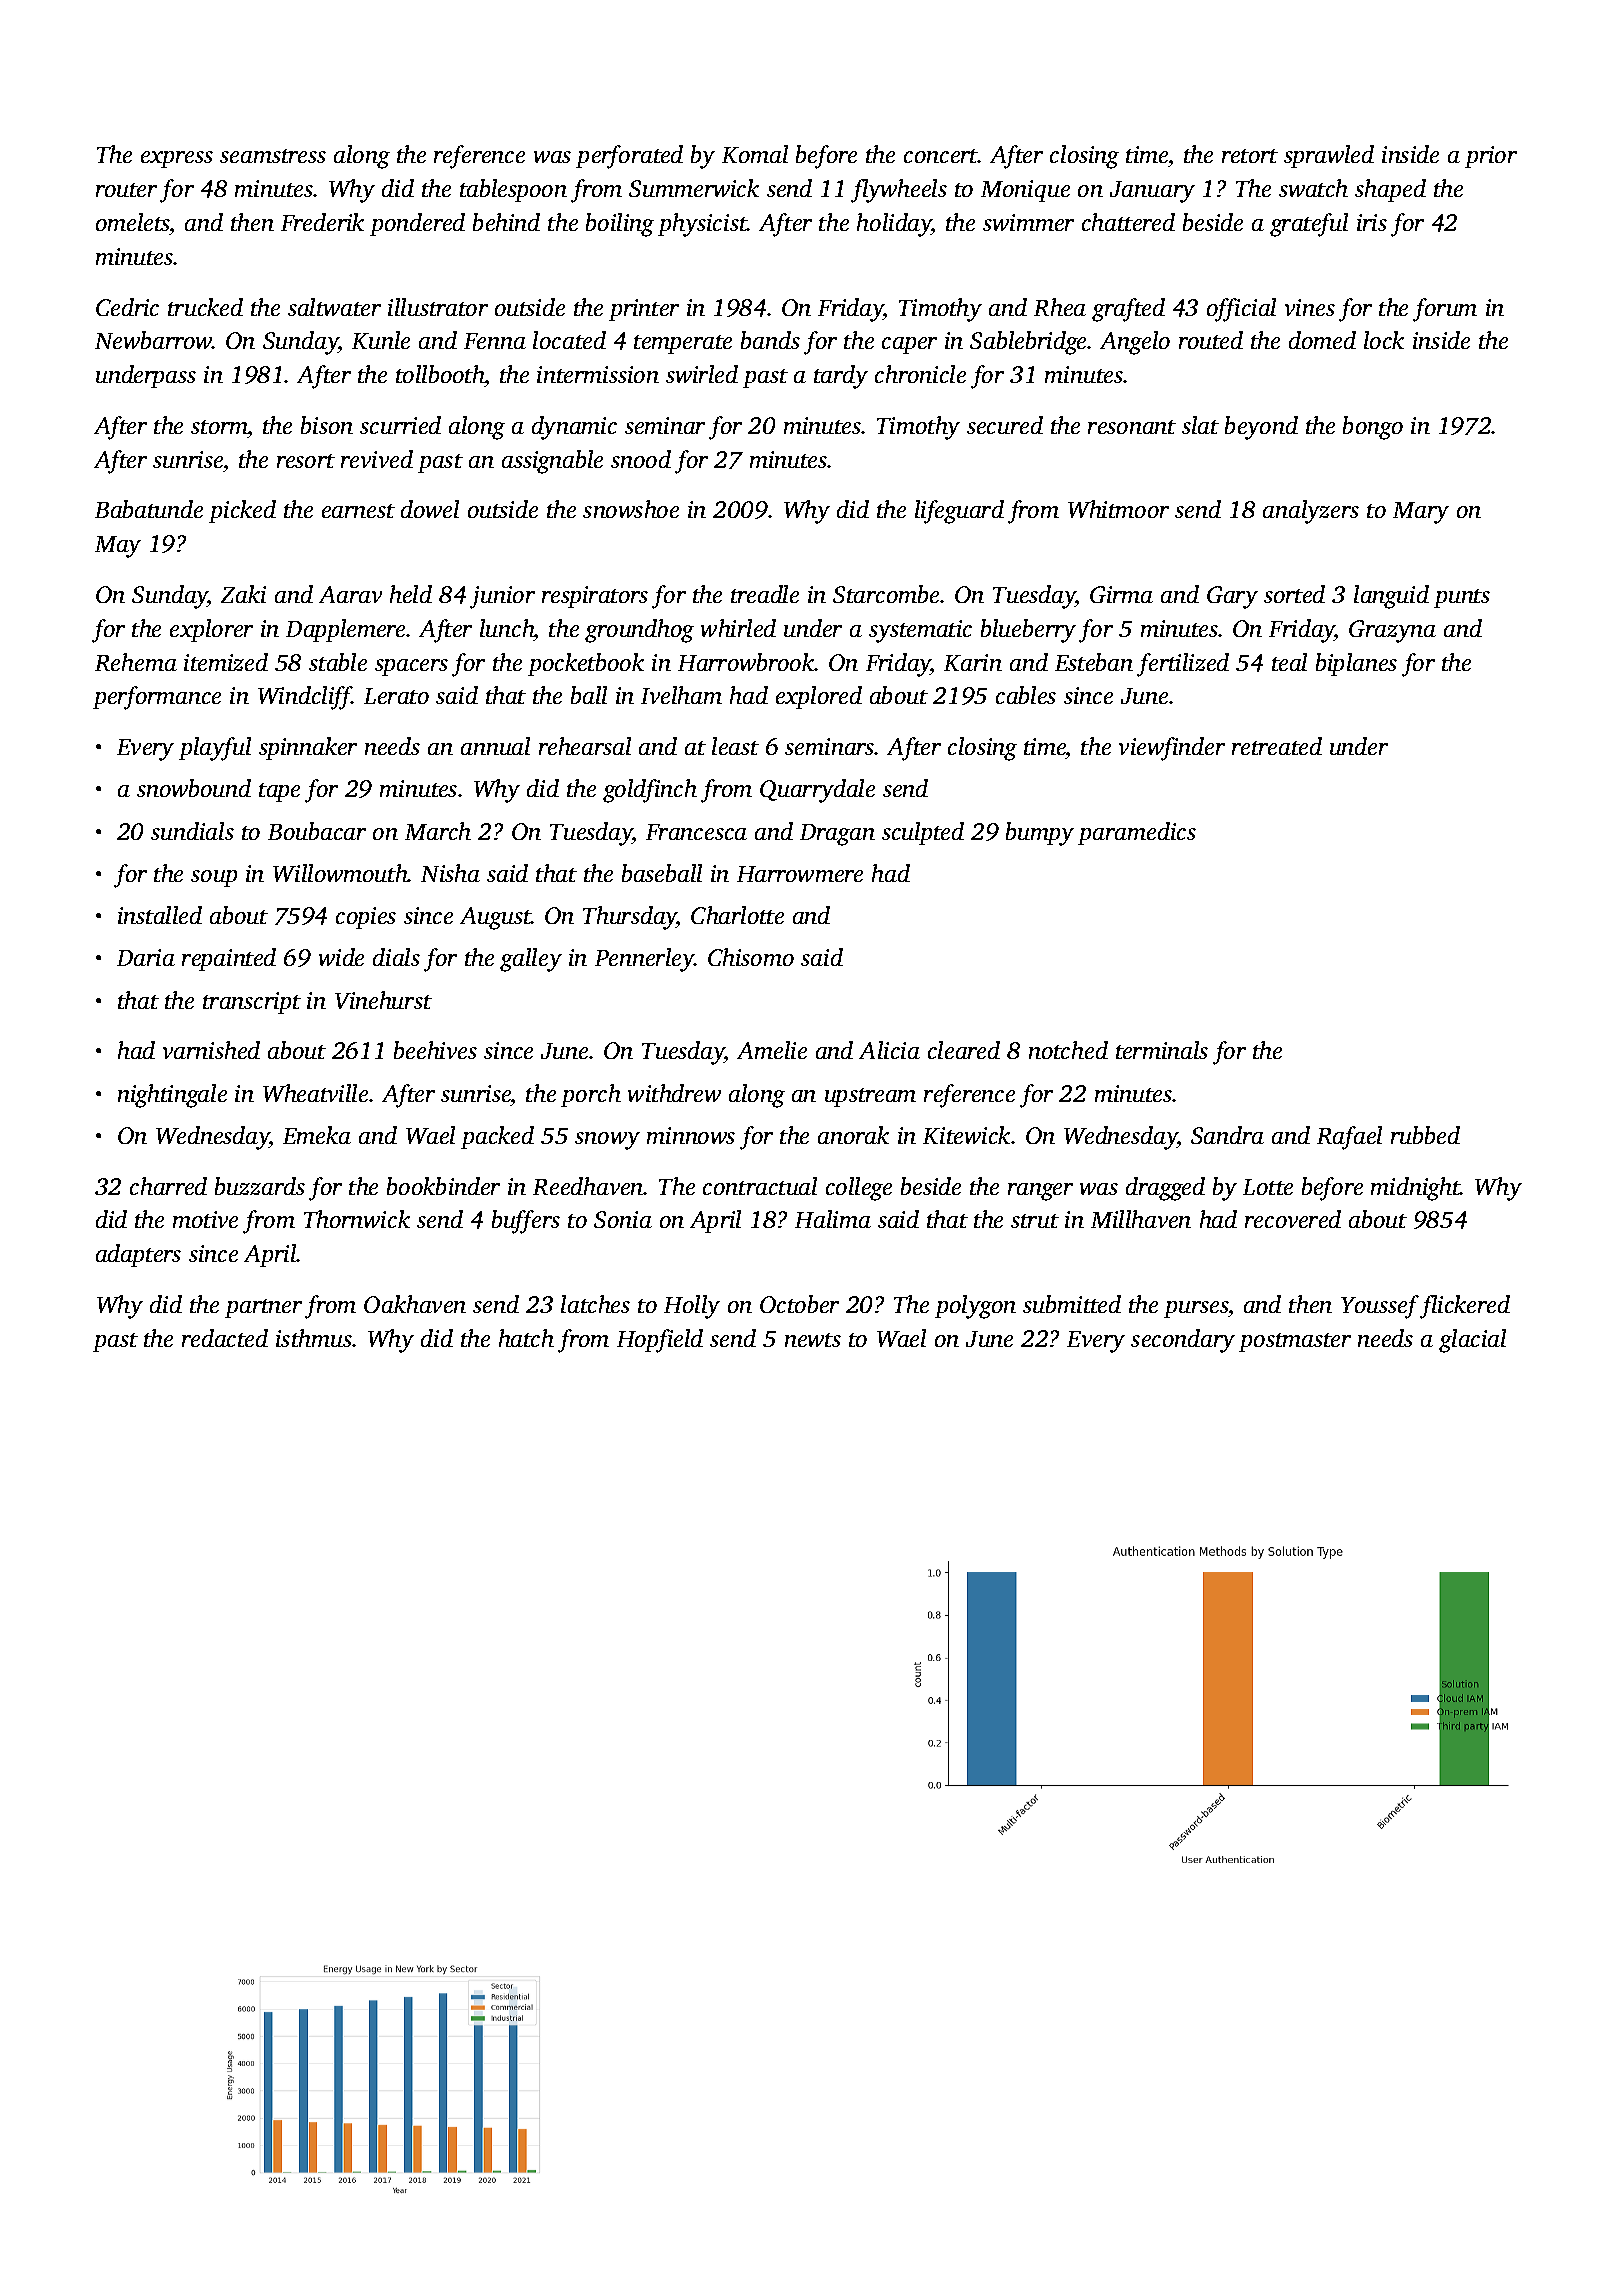 The image size is (1620, 2292). What do you see at coordinates (317, 1135) in the screenshot?
I see `Emeka` at bounding box center [317, 1135].
